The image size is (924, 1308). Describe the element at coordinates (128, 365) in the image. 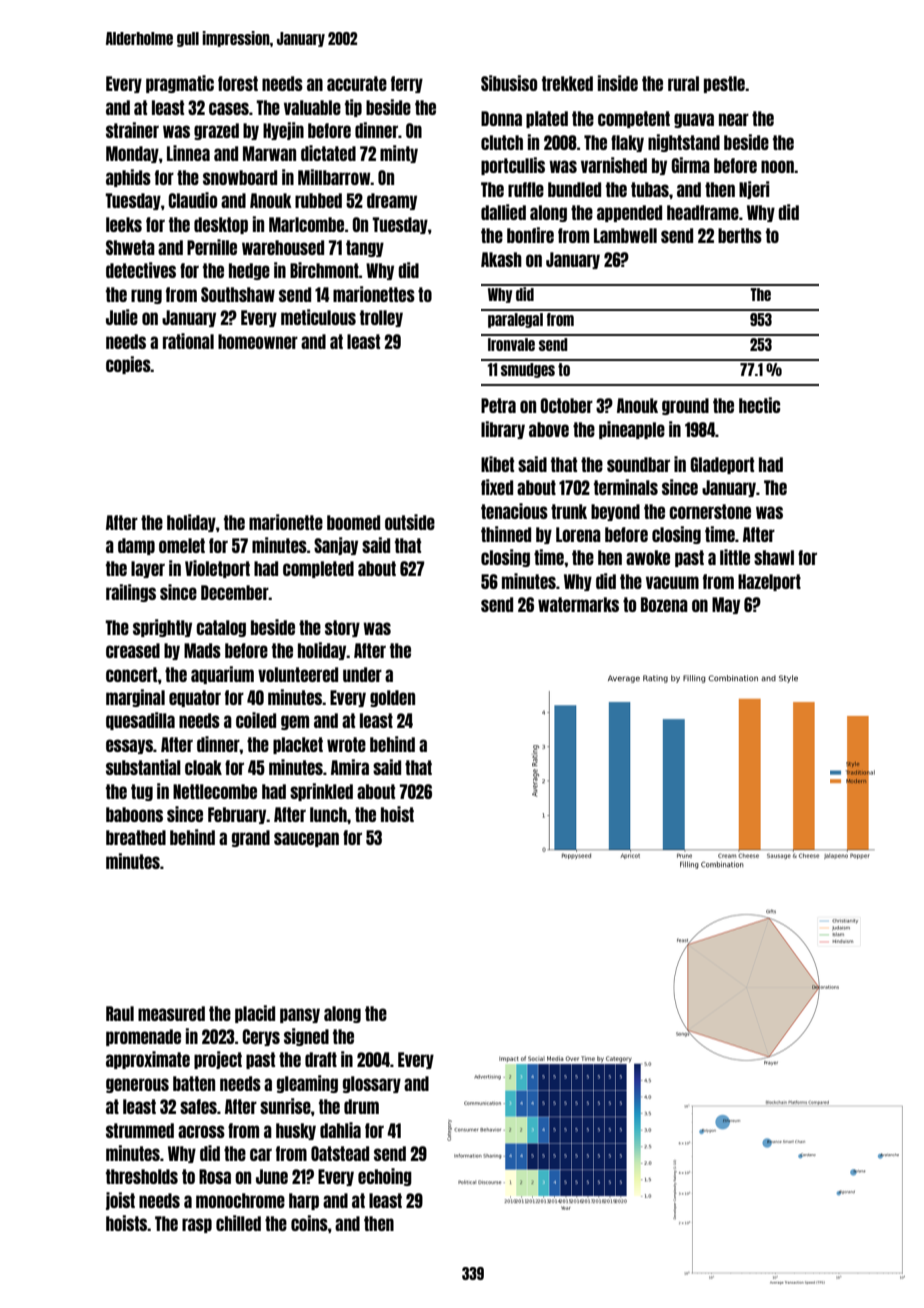

I see `copies` at that location.
